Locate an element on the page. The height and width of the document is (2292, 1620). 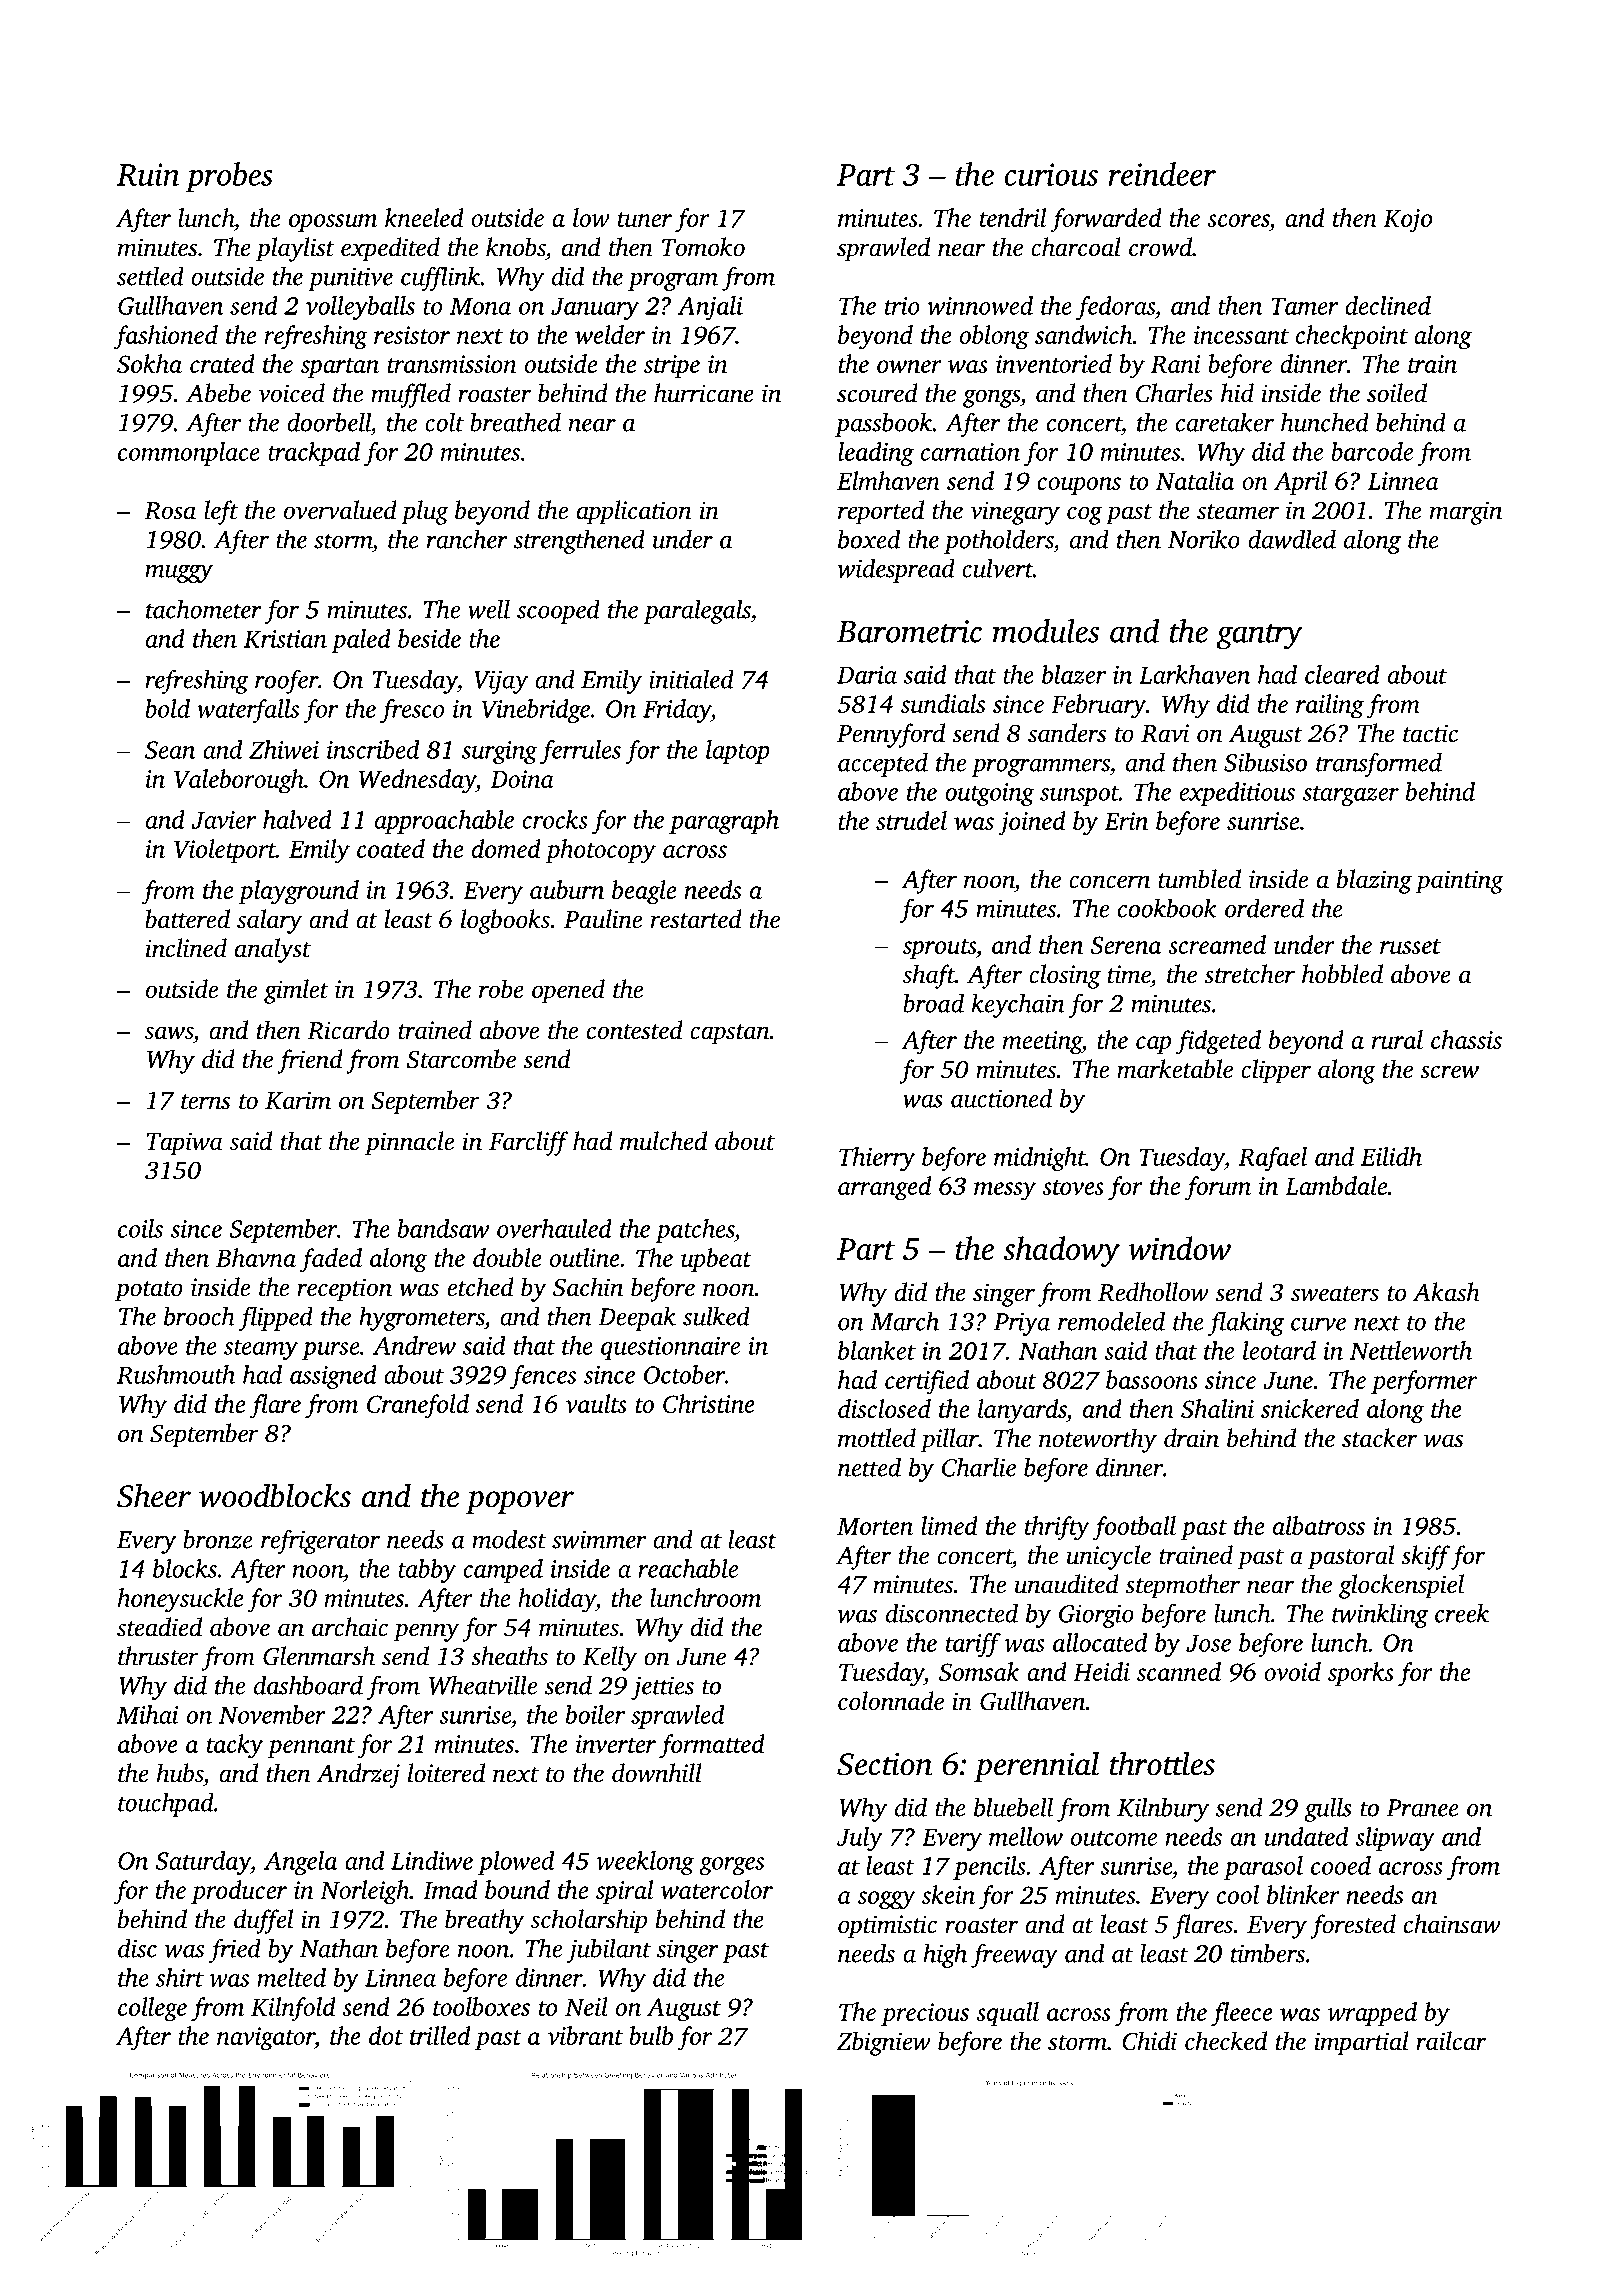
trilled is located at coordinates (440, 2035).
